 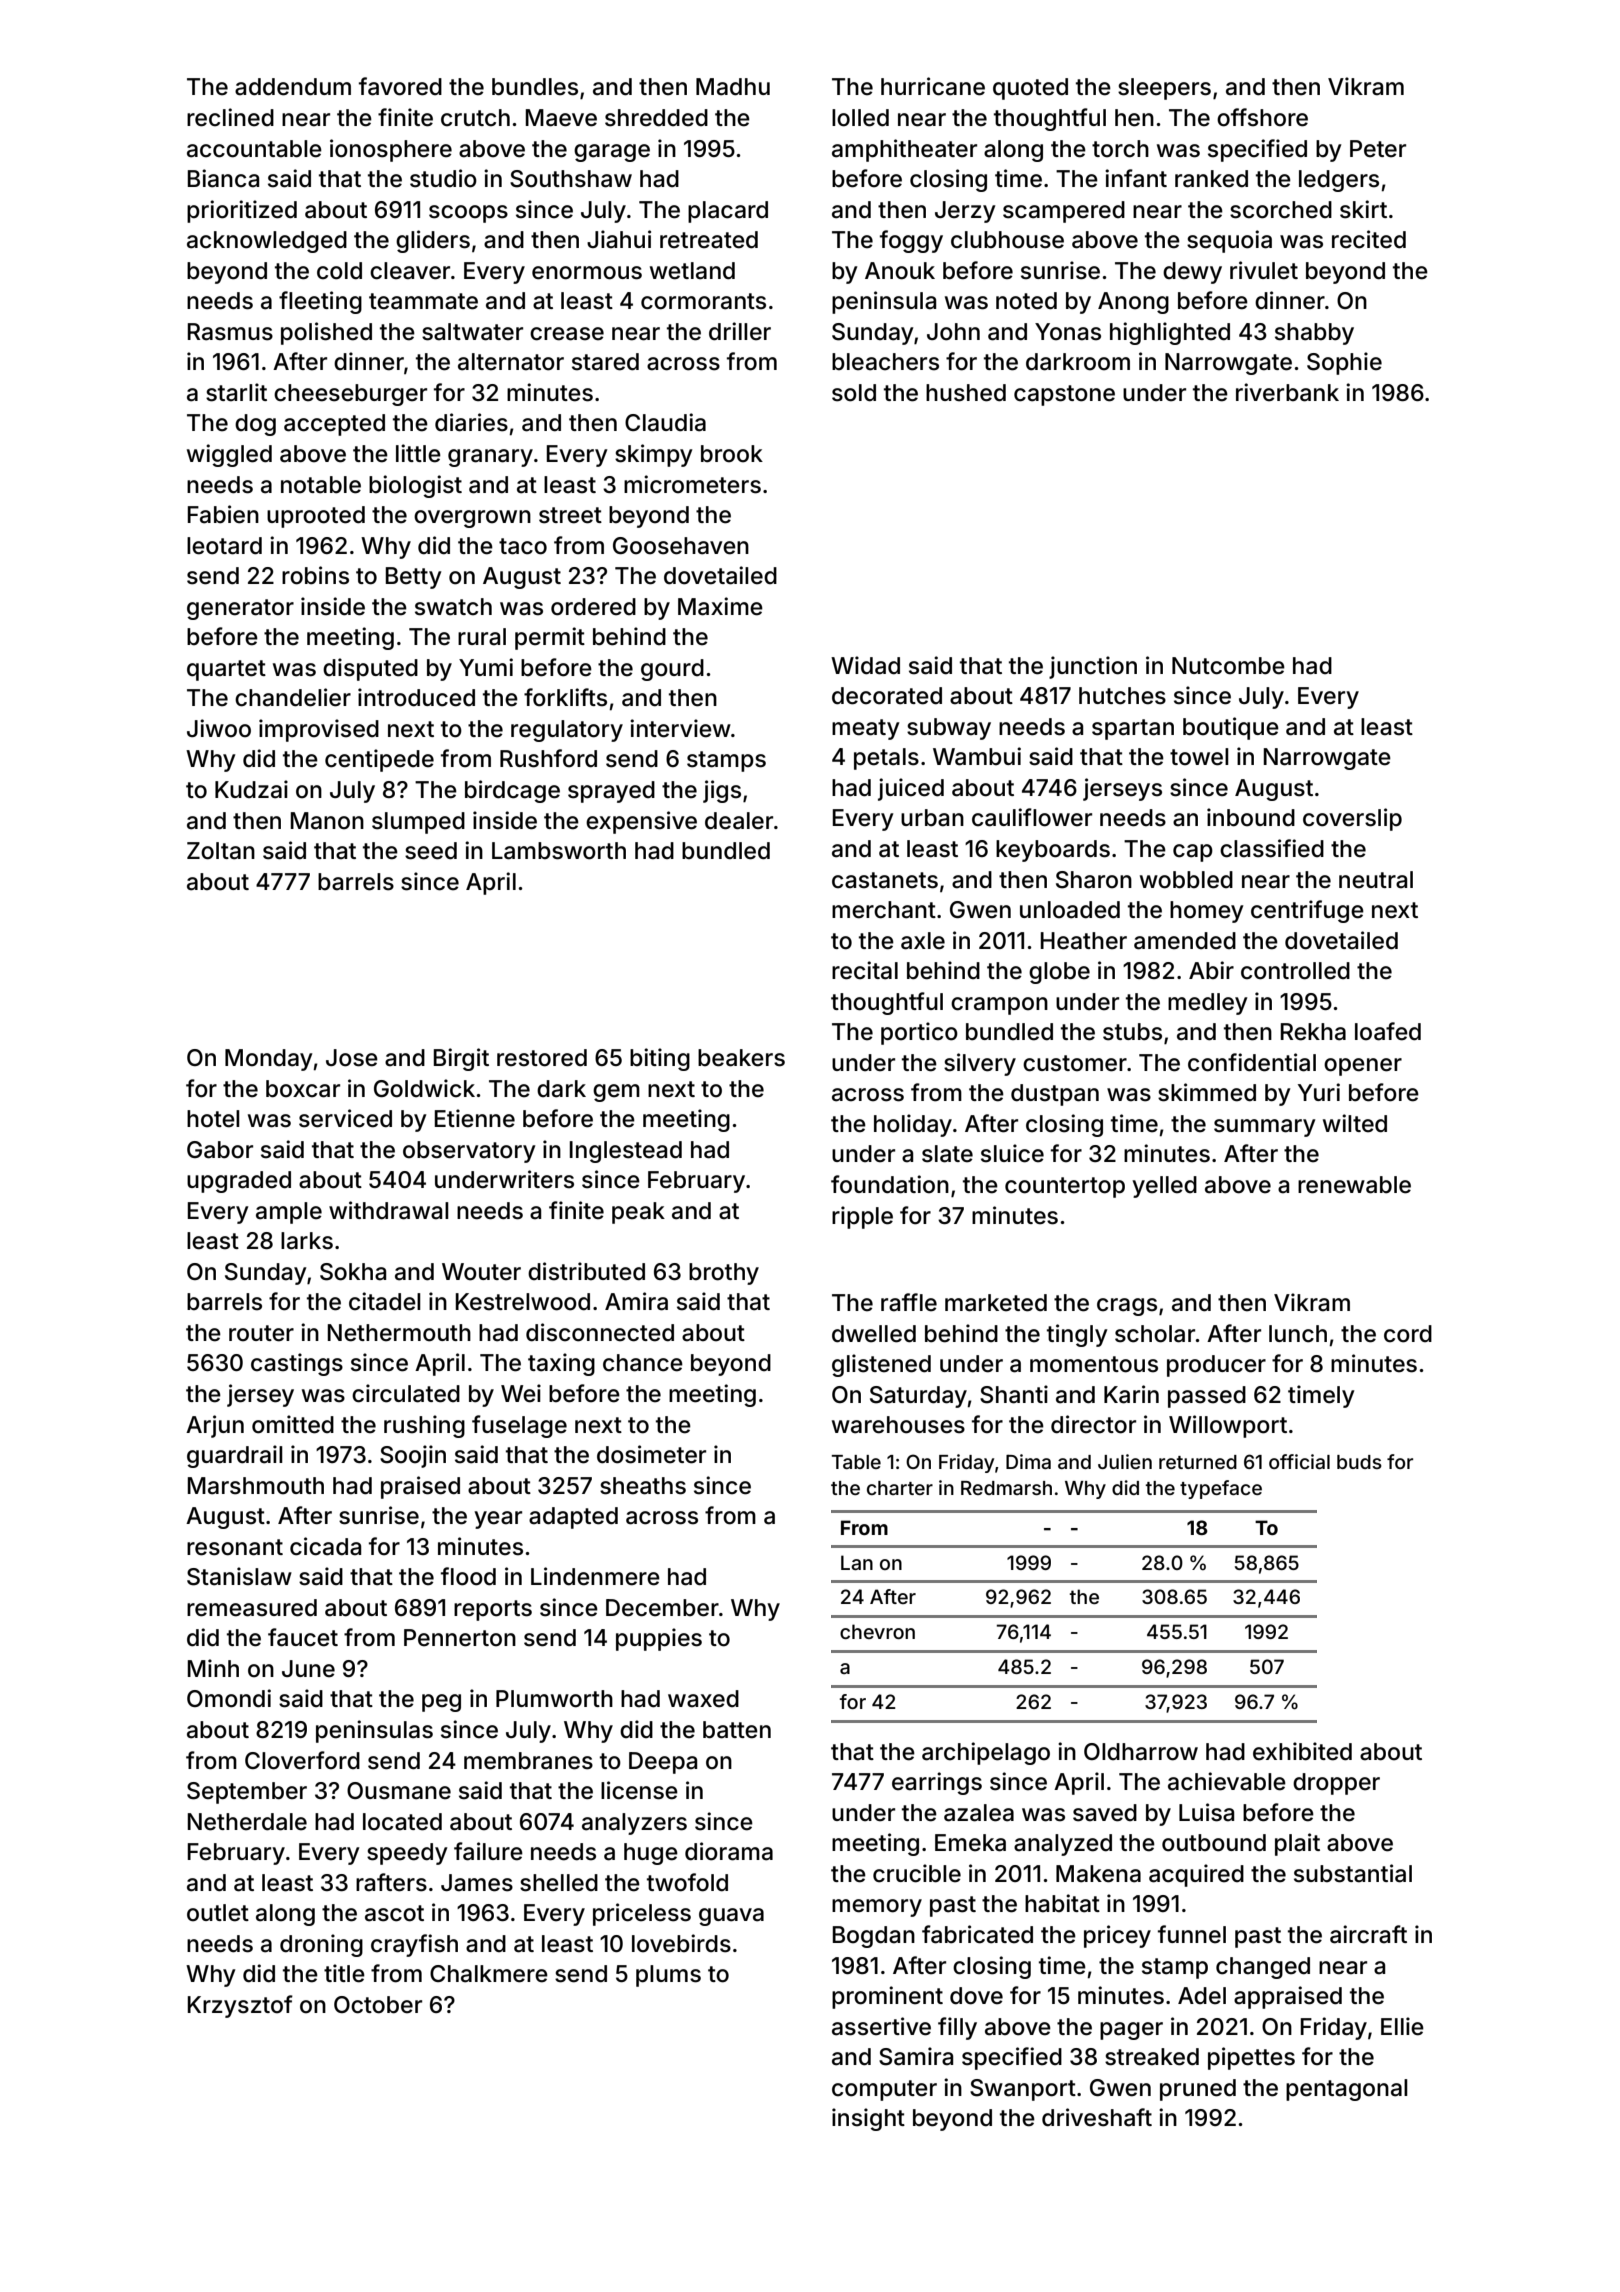 What do you see at coordinates (1120, 149) in the page?
I see `torch` at bounding box center [1120, 149].
